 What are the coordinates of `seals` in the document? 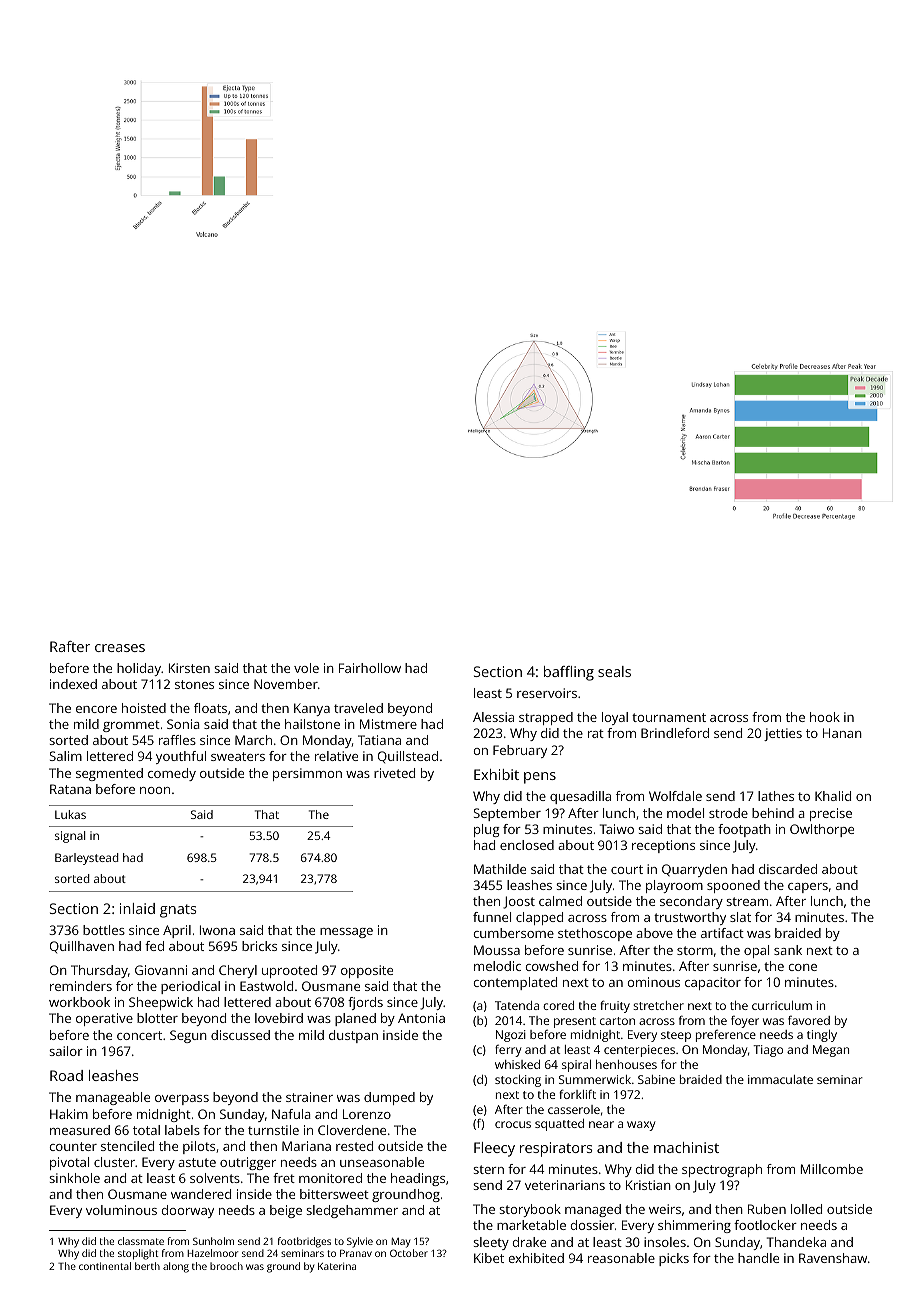 It's located at (614, 671).
